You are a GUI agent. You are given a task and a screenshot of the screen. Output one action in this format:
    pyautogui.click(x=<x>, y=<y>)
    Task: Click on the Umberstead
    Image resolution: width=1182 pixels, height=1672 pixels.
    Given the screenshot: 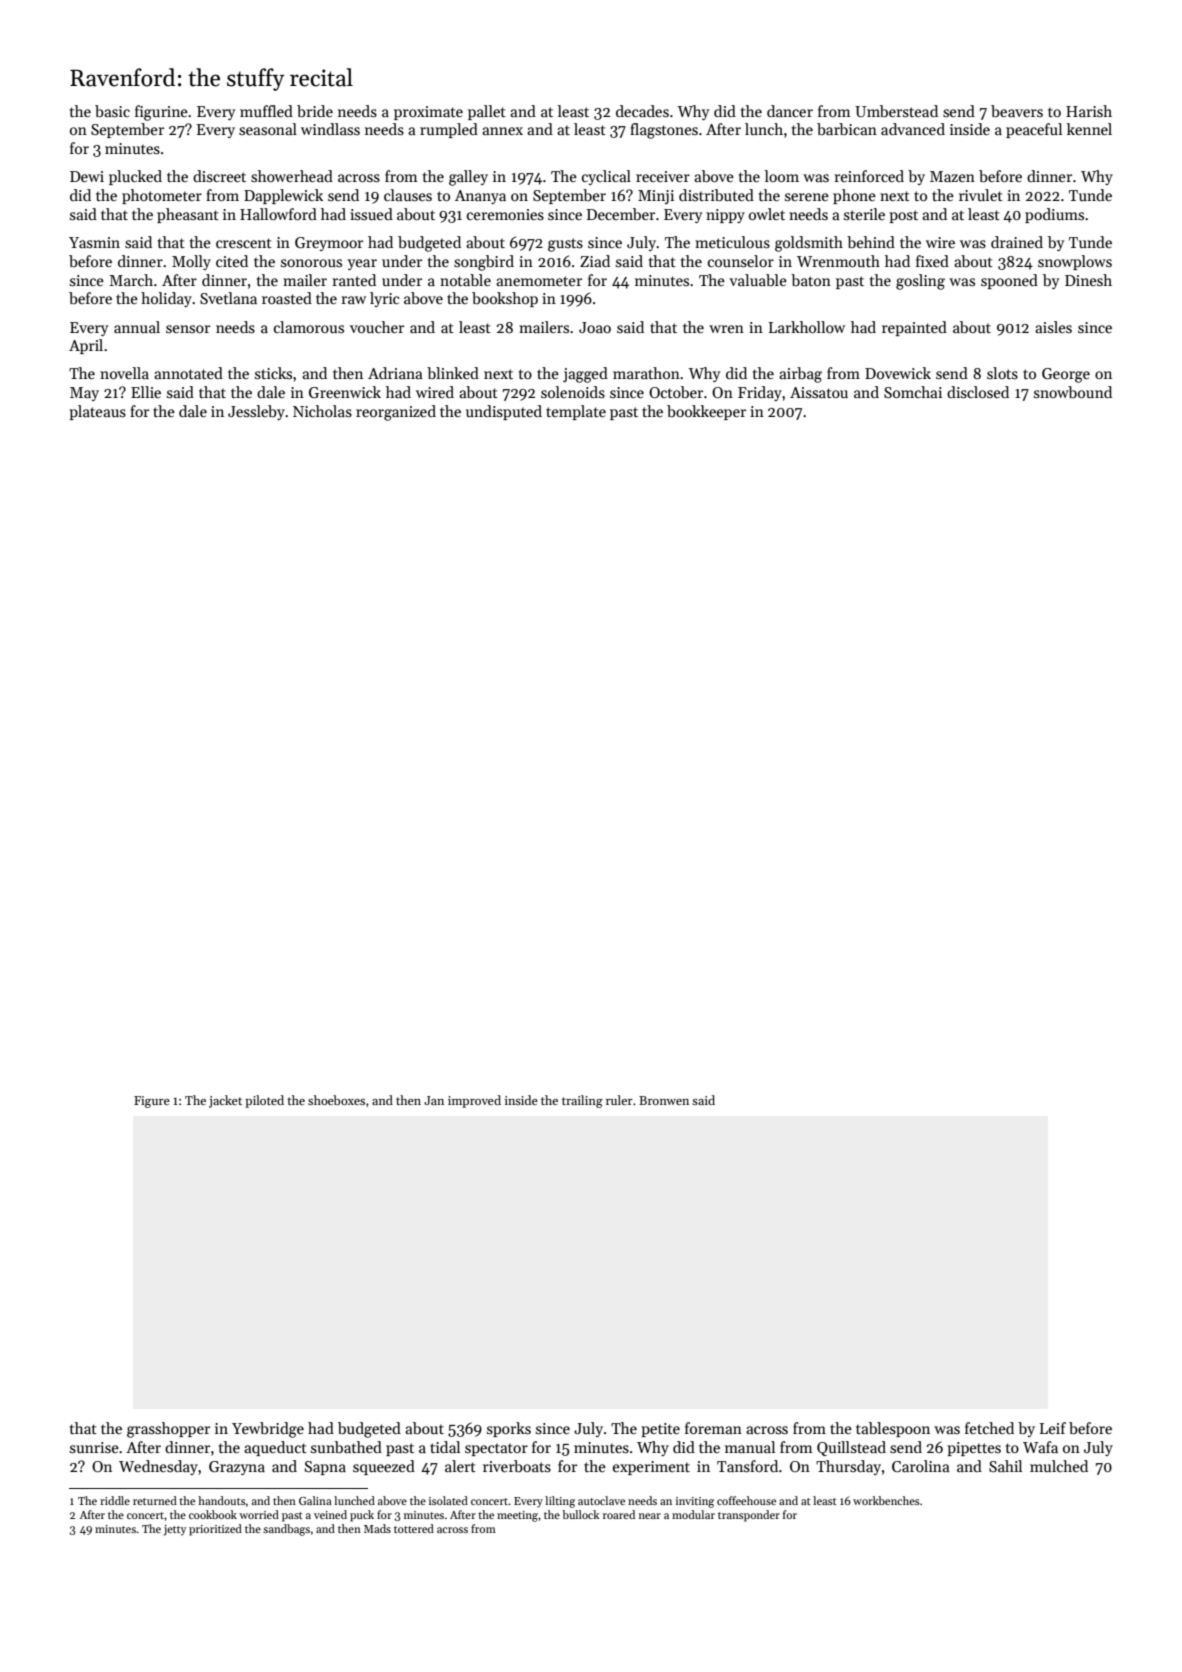 What is the action you would take?
    pyautogui.click(x=896, y=111)
